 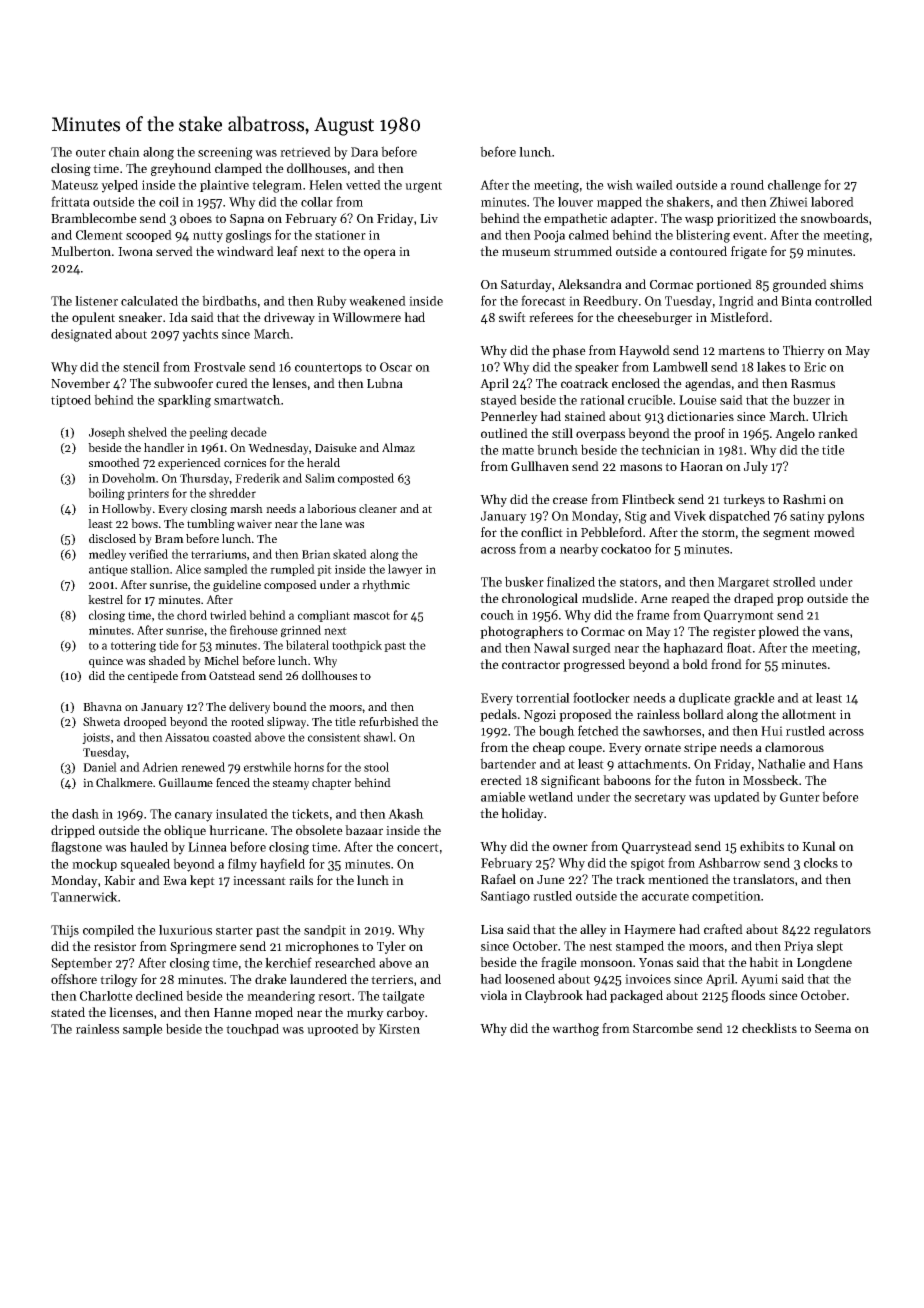 What do you see at coordinates (228, 615) in the page?
I see `twirled` at bounding box center [228, 615].
